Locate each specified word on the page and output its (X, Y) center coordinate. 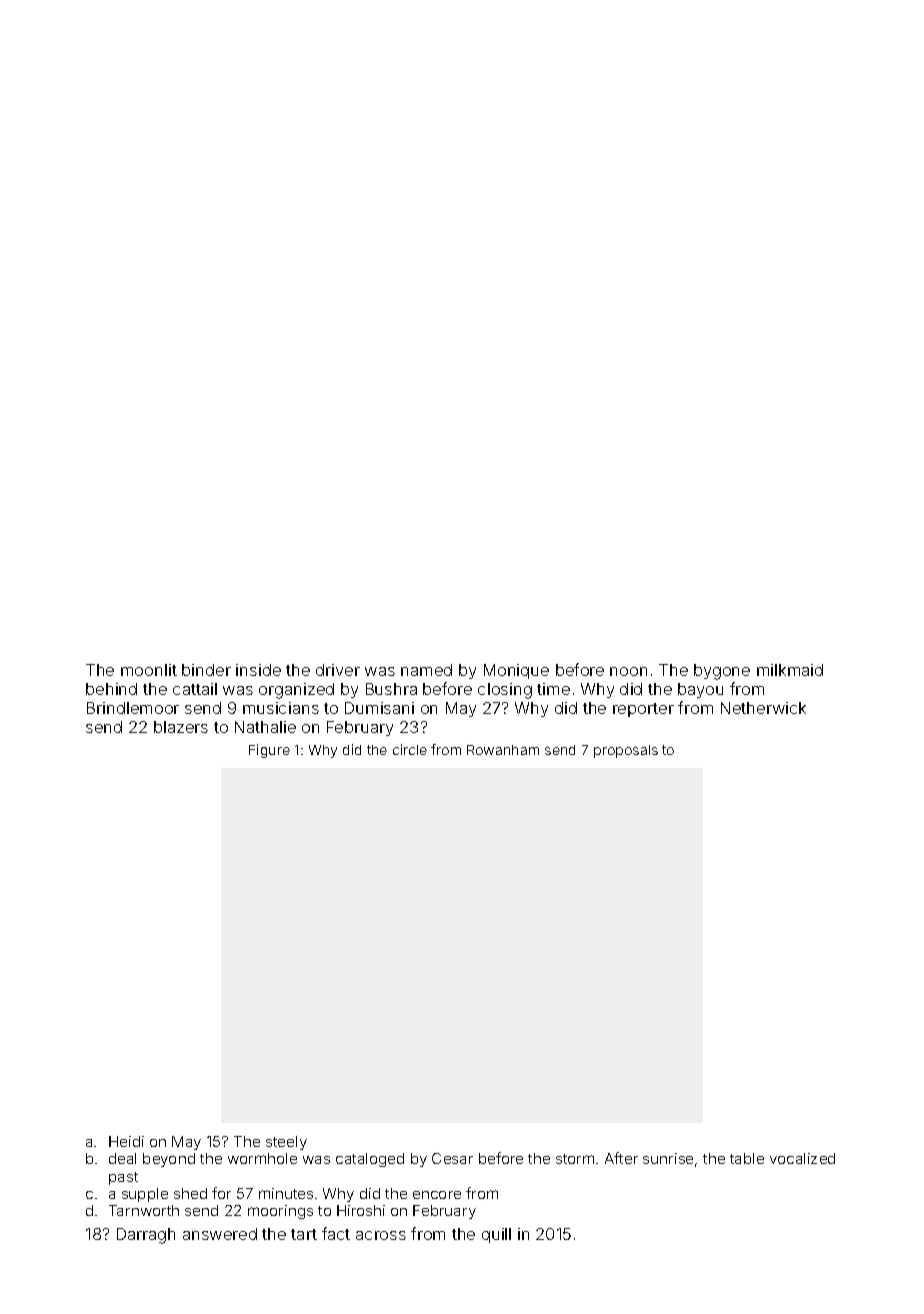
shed (190, 1193)
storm (575, 1159)
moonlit (149, 670)
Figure (269, 751)
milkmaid (790, 670)
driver (338, 670)
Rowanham (503, 750)
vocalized (802, 1158)
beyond (169, 1160)
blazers (181, 727)
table (747, 1158)
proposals (626, 751)
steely (286, 1143)
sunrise (668, 1158)
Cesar (452, 1158)
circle (410, 749)
